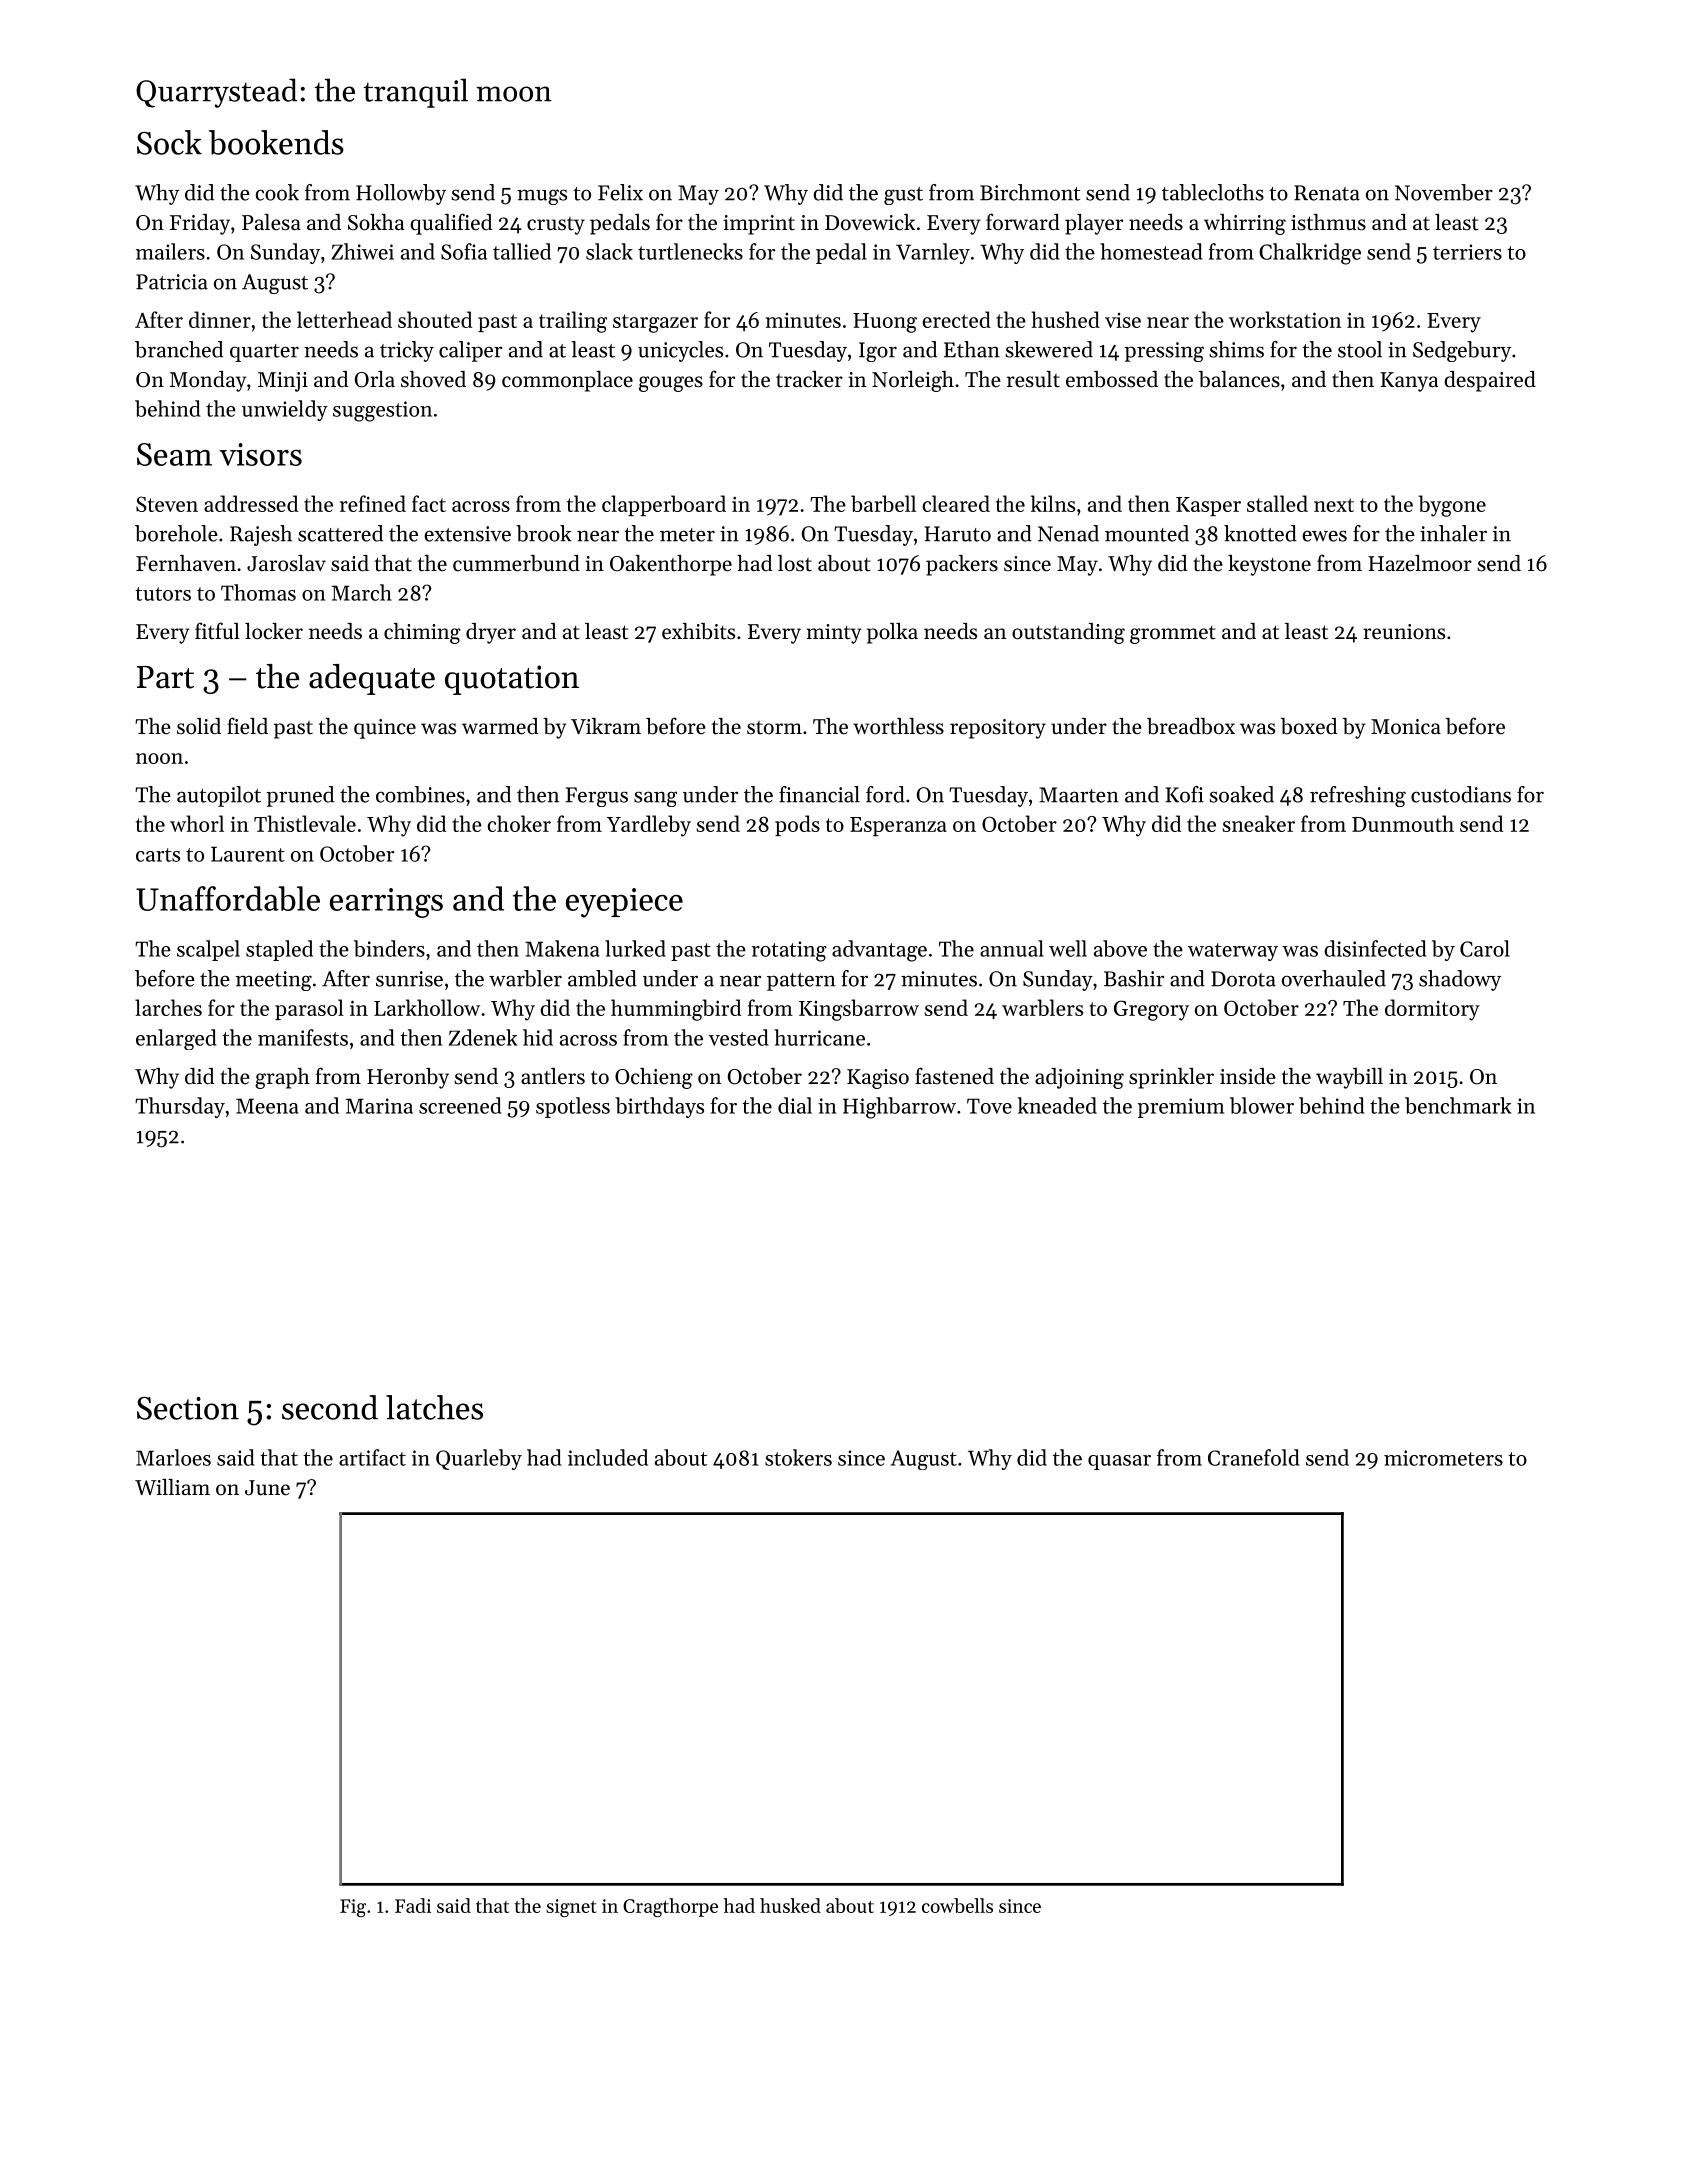  I want to click on Quarleby, so click(479, 1459).
